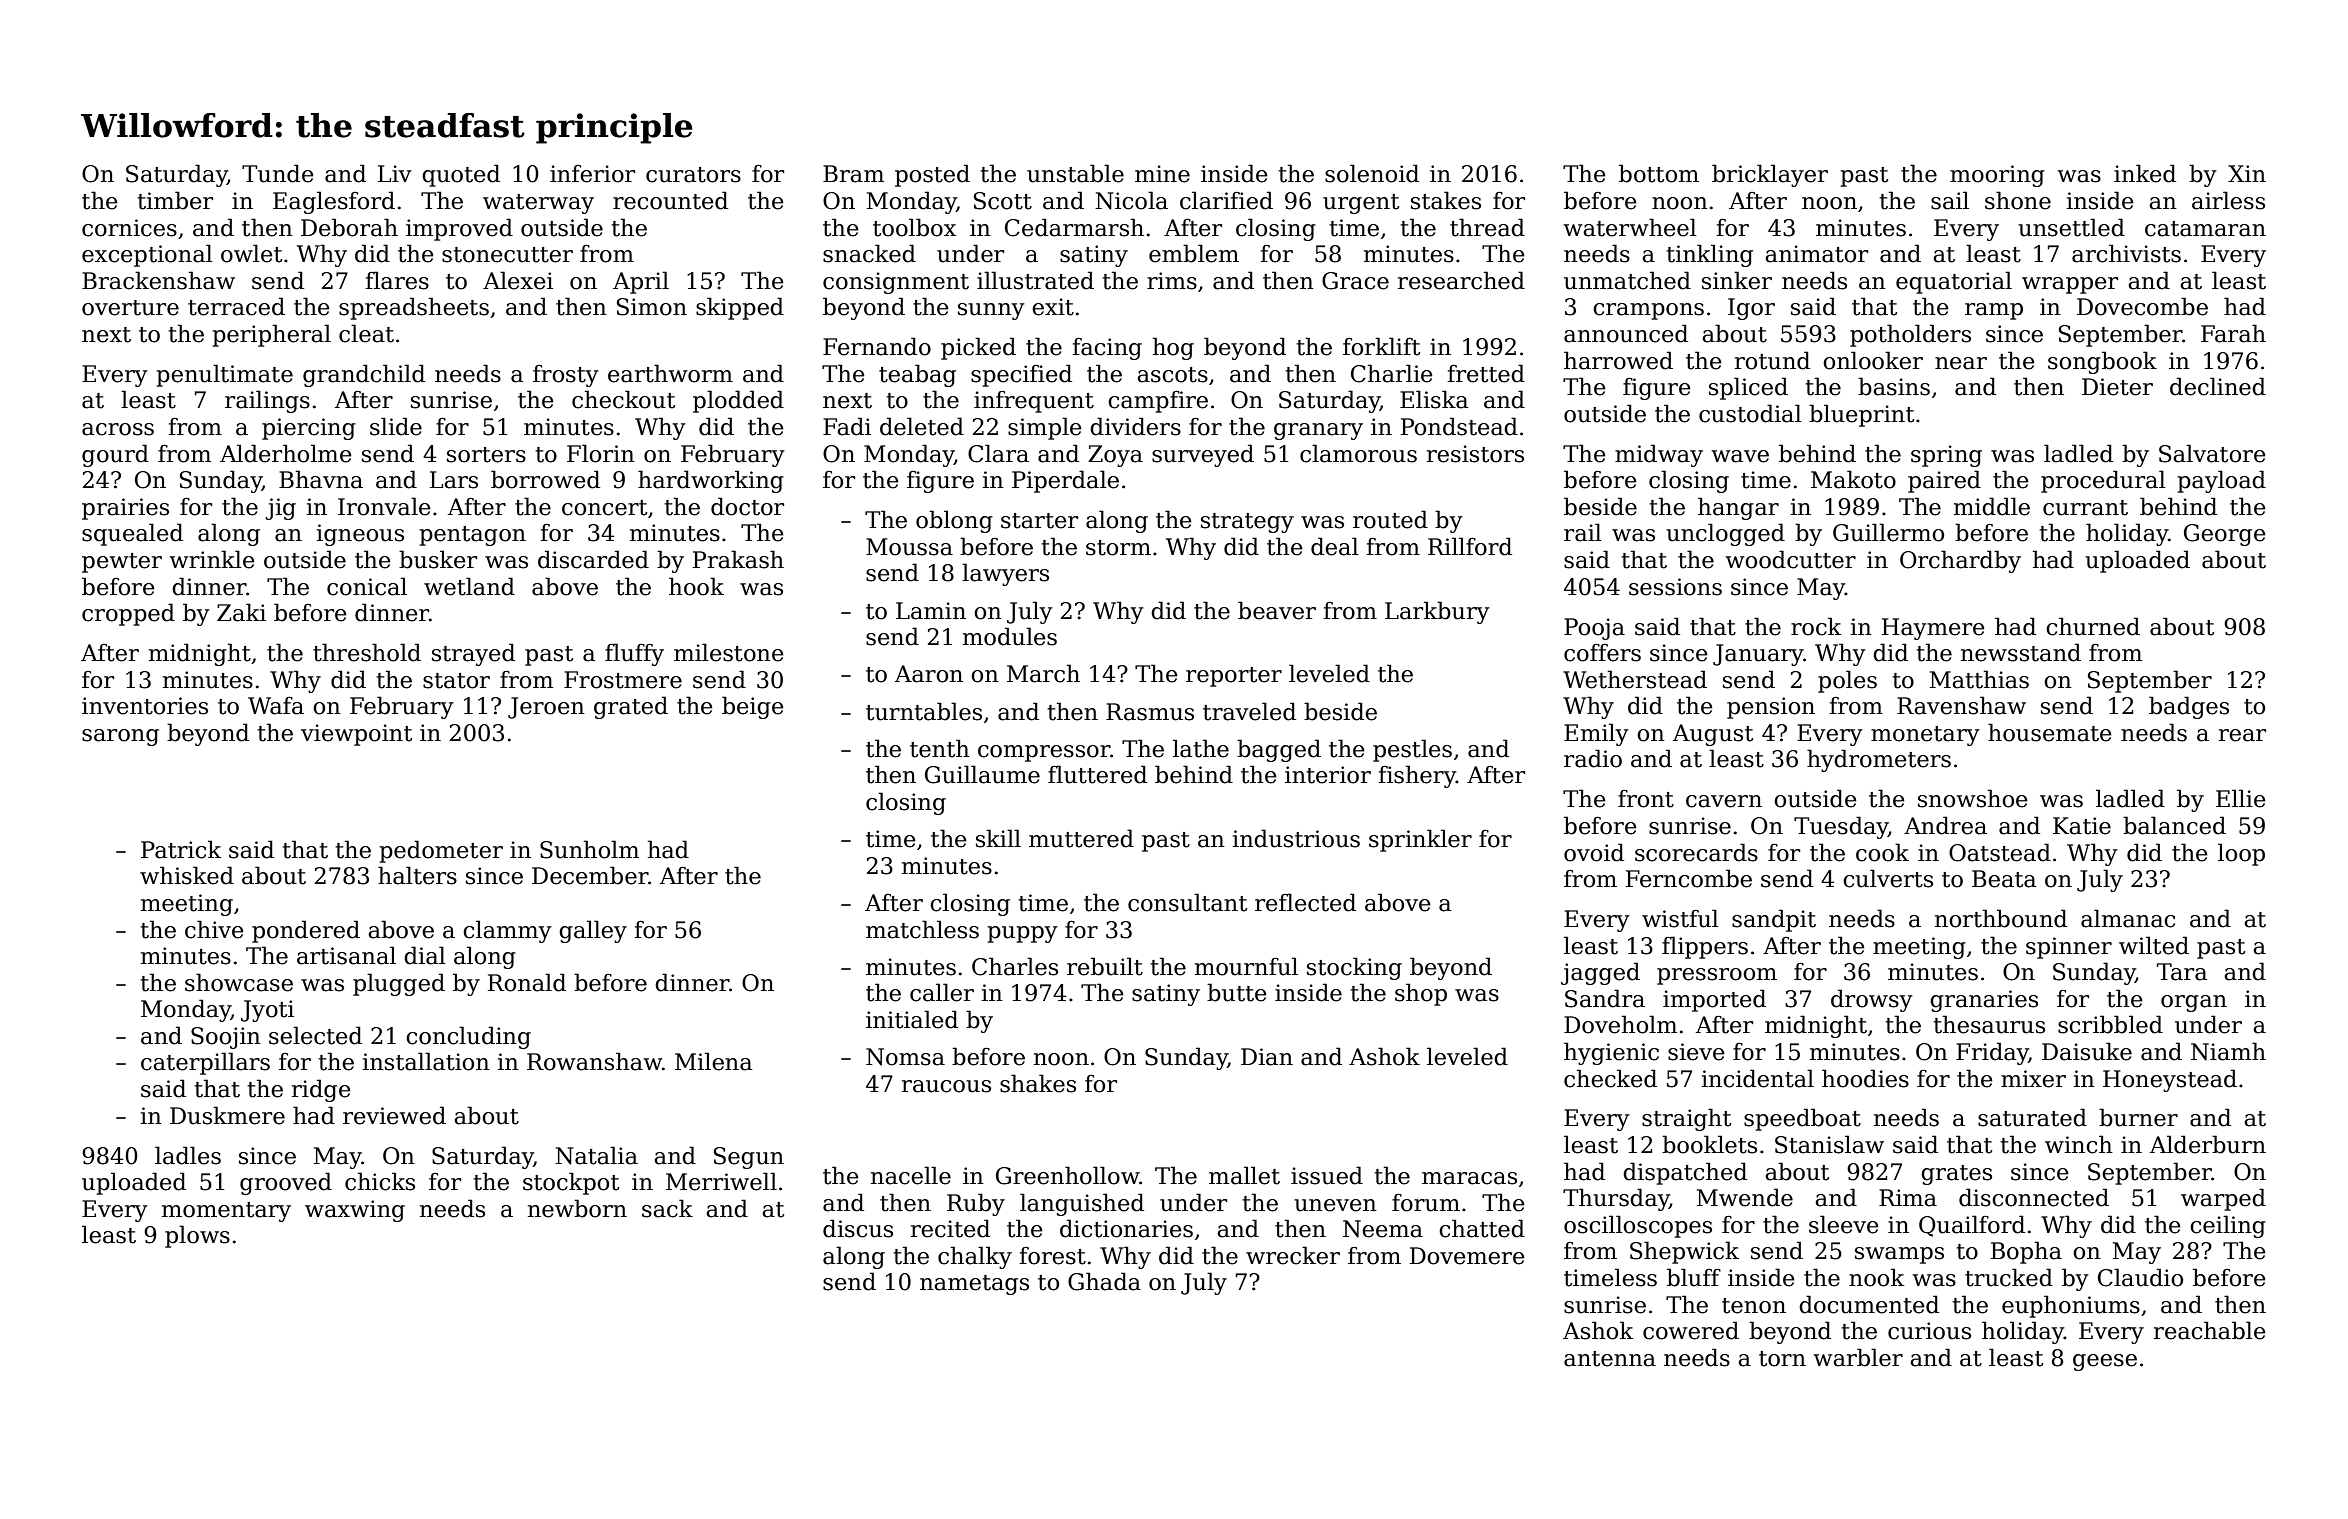 Image resolution: width=2348 pixels, height=1519 pixels. Describe the element at coordinates (991, 311) in the screenshot. I see `sunny` at that location.
